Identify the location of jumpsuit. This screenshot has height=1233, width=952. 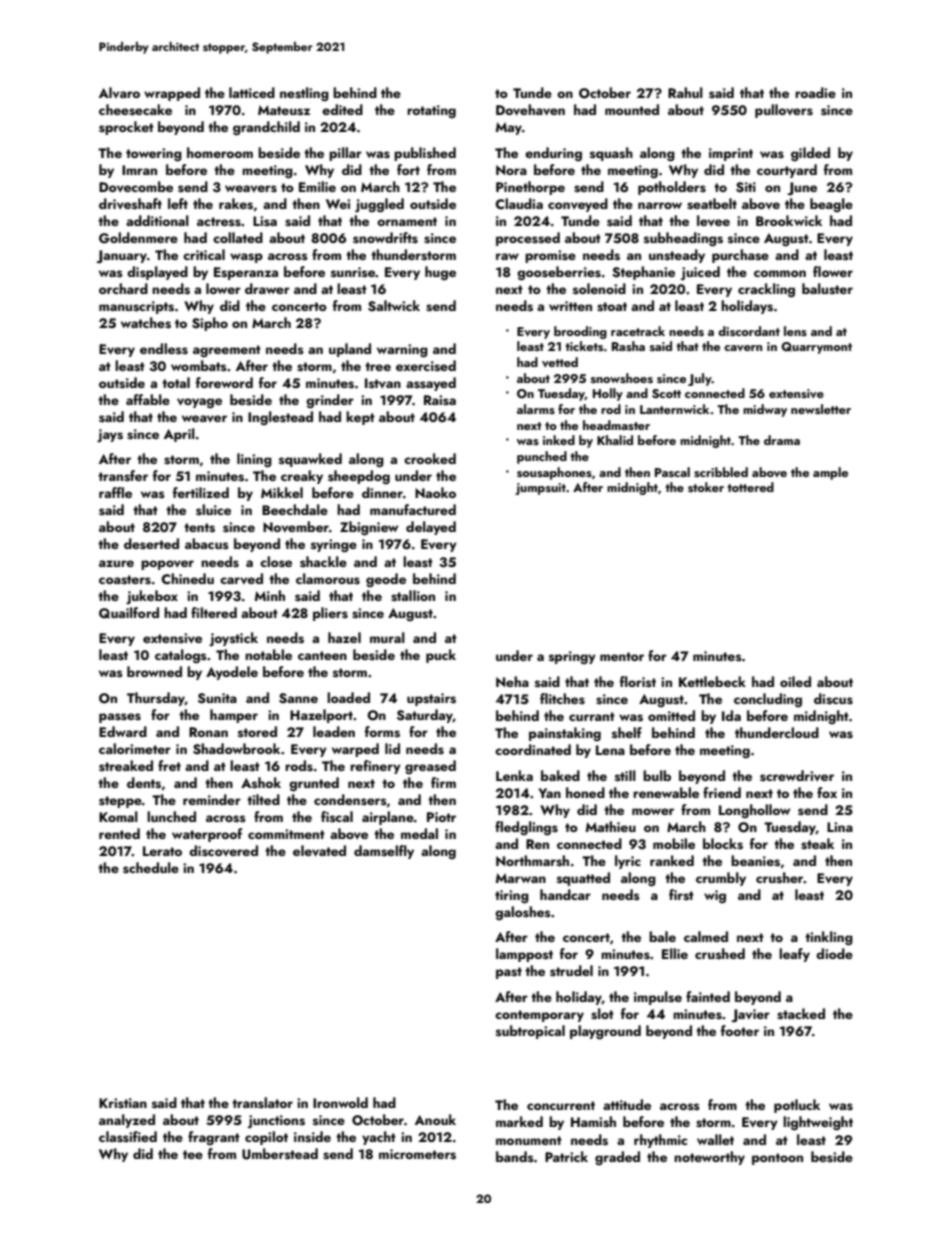
(540, 489).
